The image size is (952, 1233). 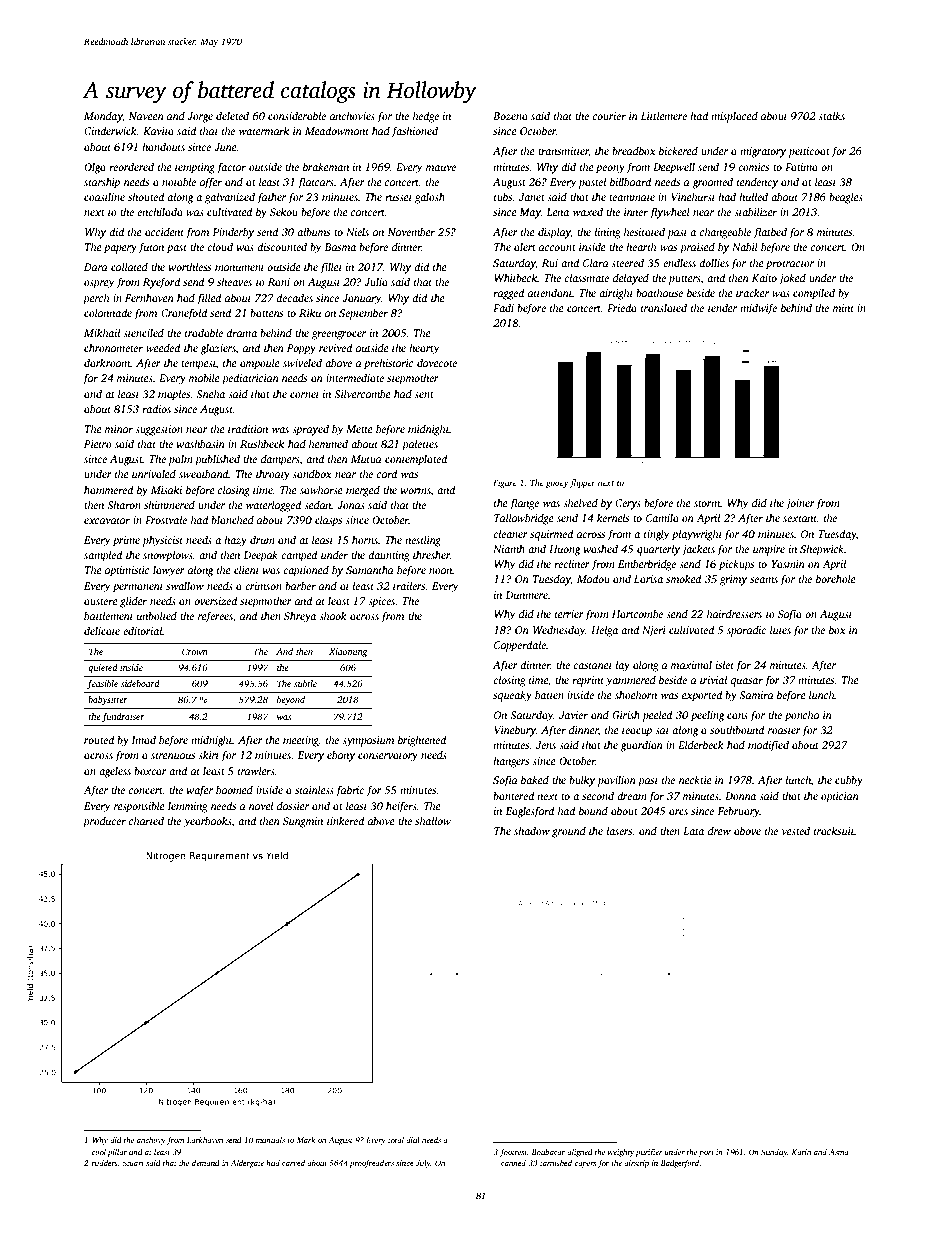 I want to click on Shepwick, so click(x=822, y=550).
